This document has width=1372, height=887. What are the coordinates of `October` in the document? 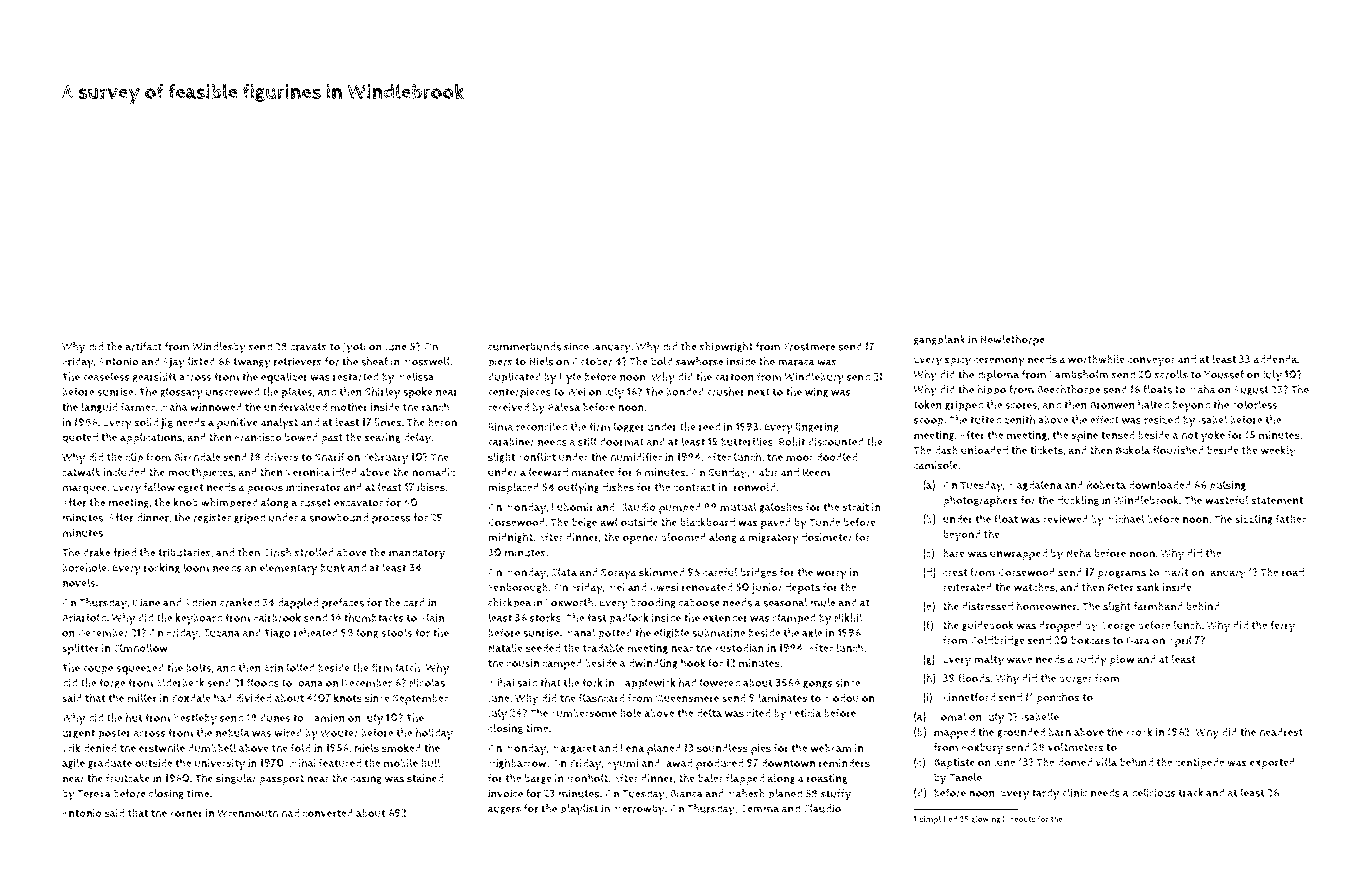 It's located at (592, 361).
